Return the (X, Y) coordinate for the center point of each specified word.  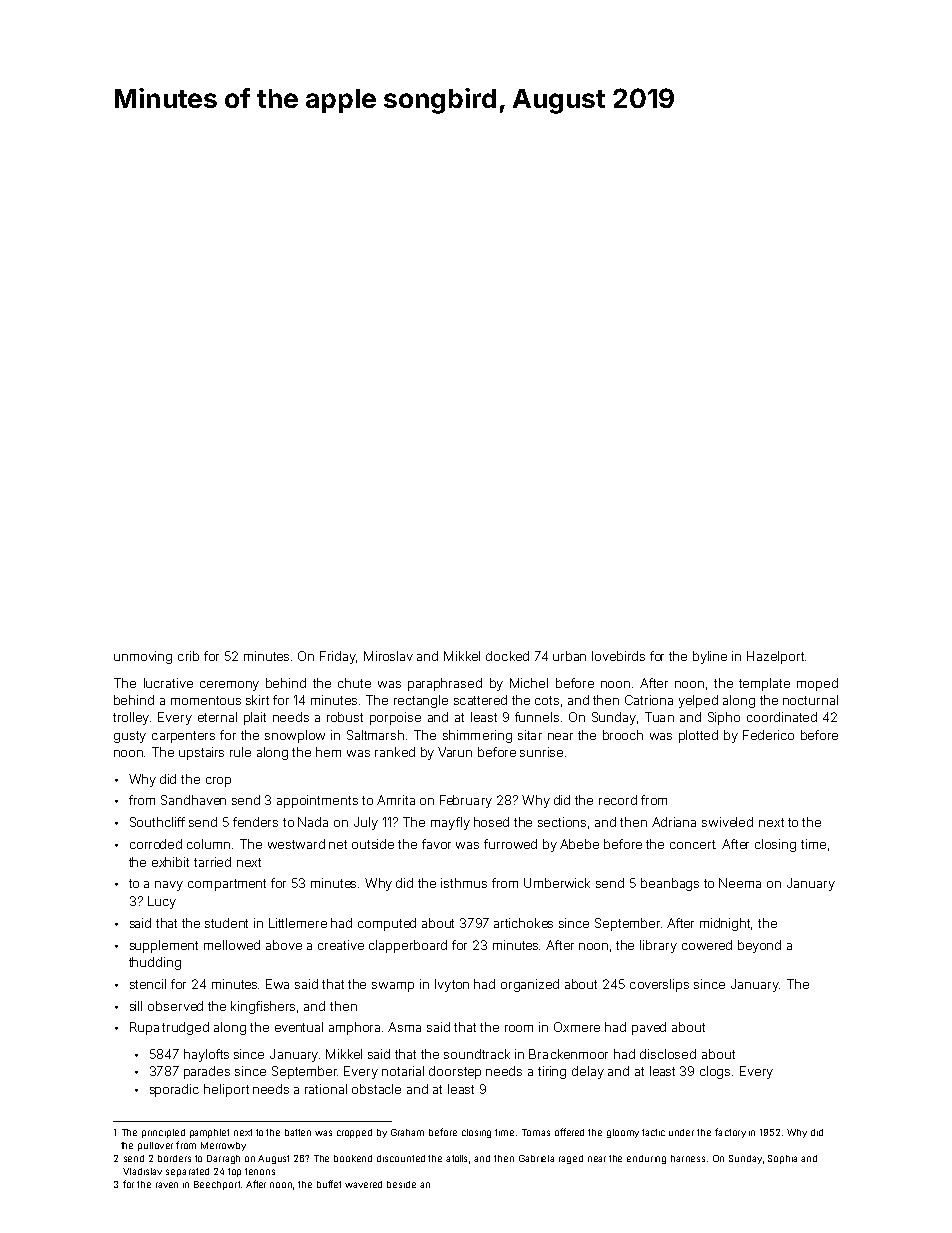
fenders (255, 822)
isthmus (464, 883)
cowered (707, 945)
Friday (338, 657)
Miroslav (388, 656)
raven (167, 1185)
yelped (698, 701)
